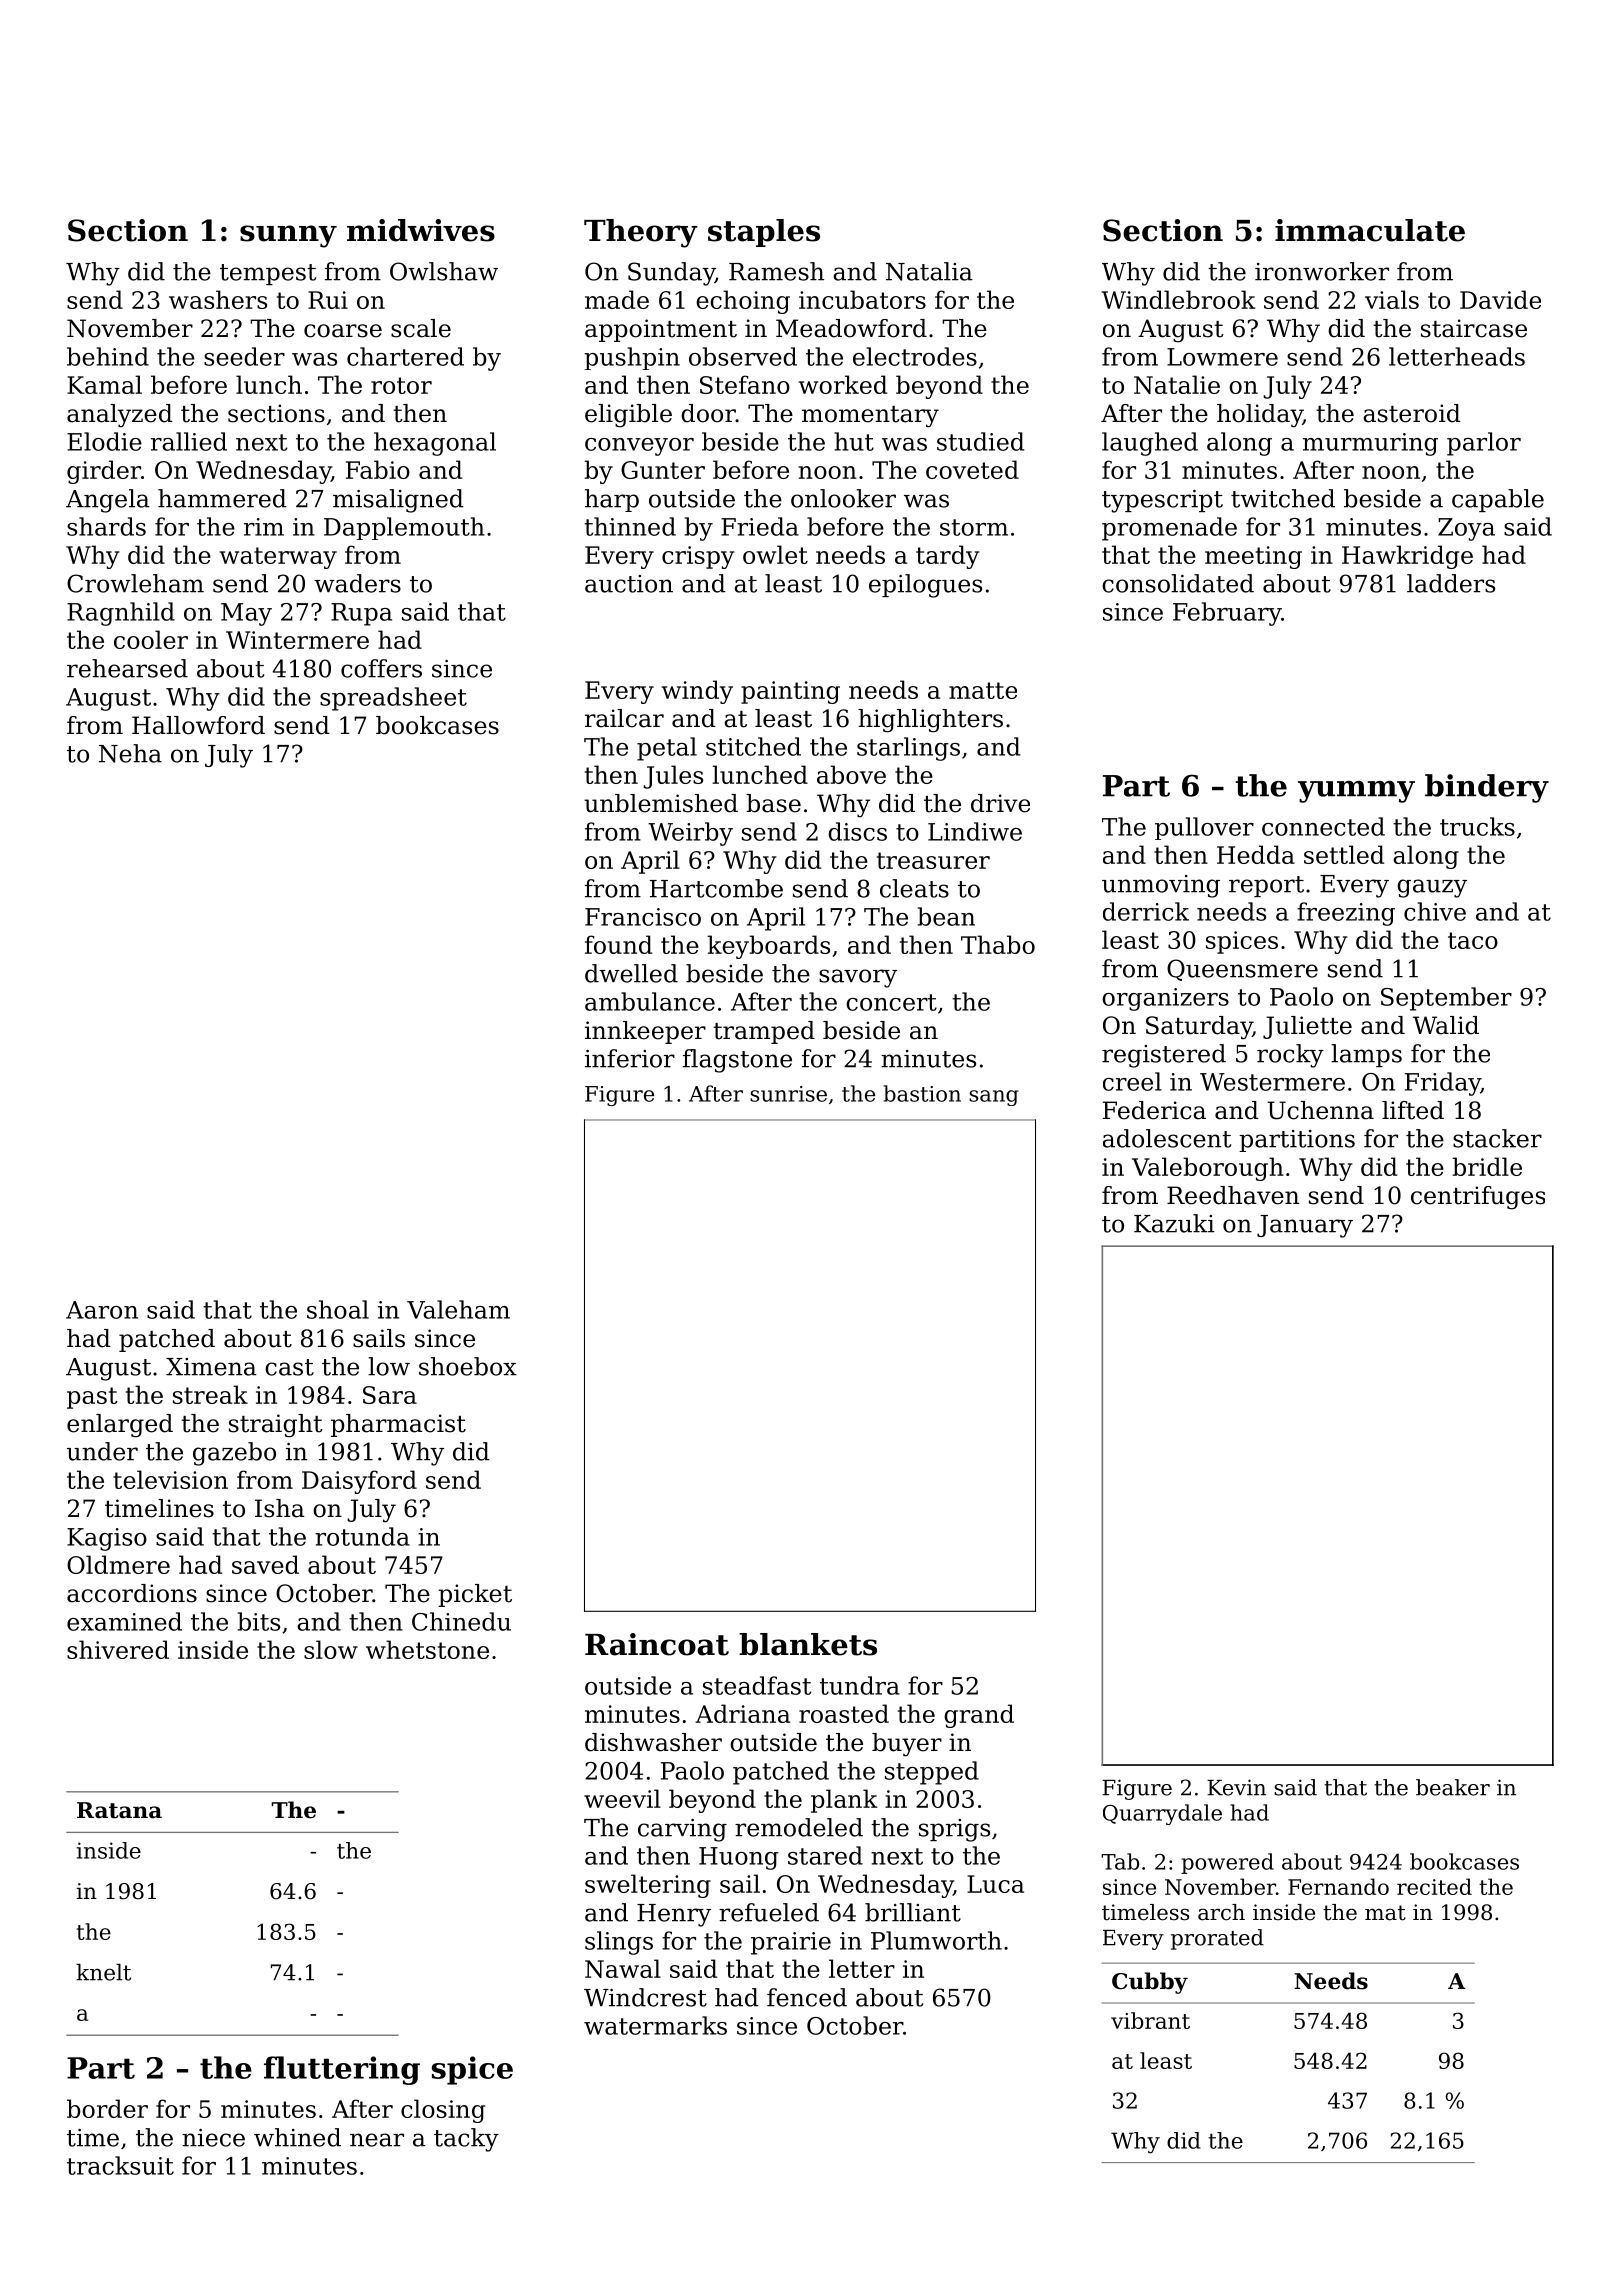 This screenshot has height=2292, width=1620. I want to click on consolidated, so click(1178, 583).
